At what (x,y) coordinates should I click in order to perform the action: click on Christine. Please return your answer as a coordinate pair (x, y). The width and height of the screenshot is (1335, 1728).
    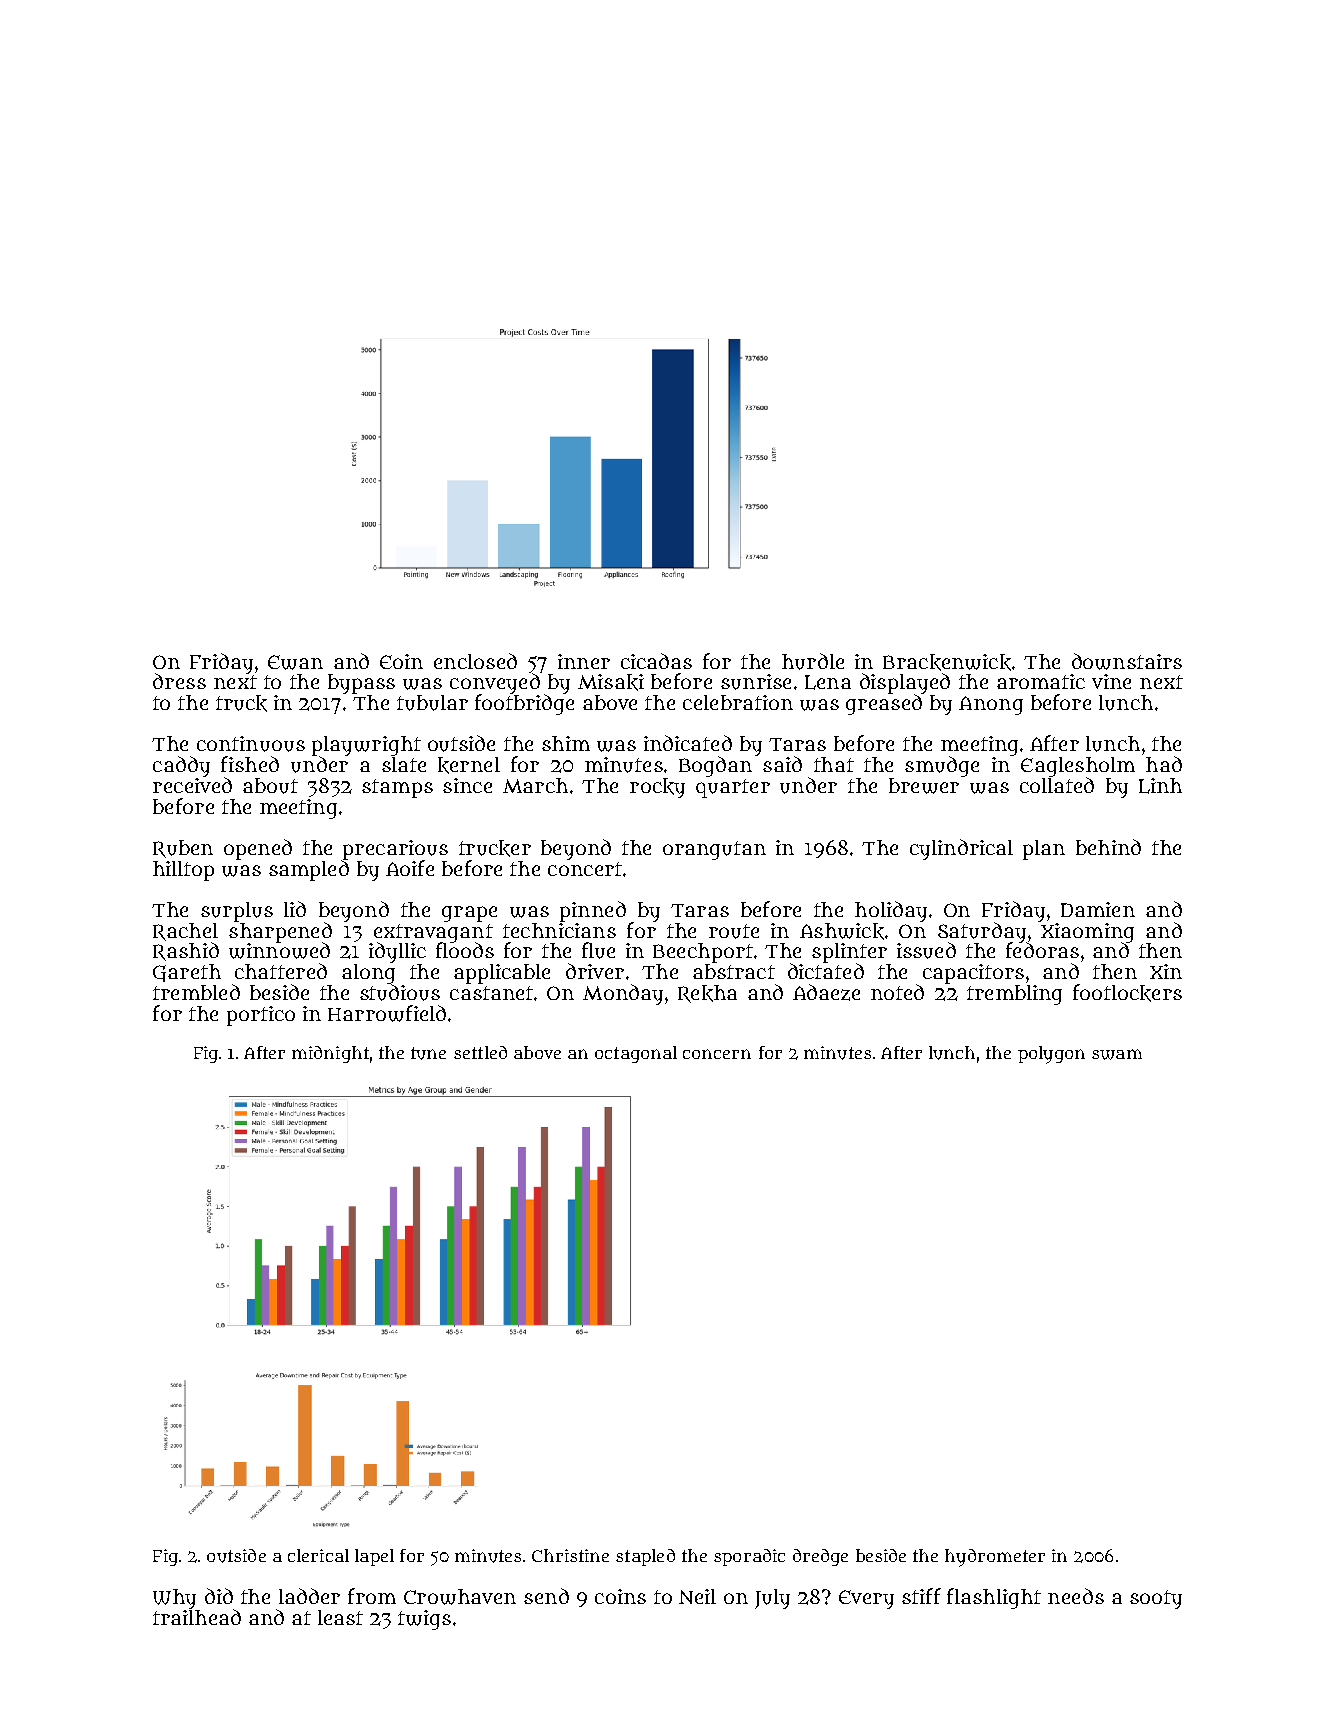
    Looking at the image, I should click on (570, 1555).
